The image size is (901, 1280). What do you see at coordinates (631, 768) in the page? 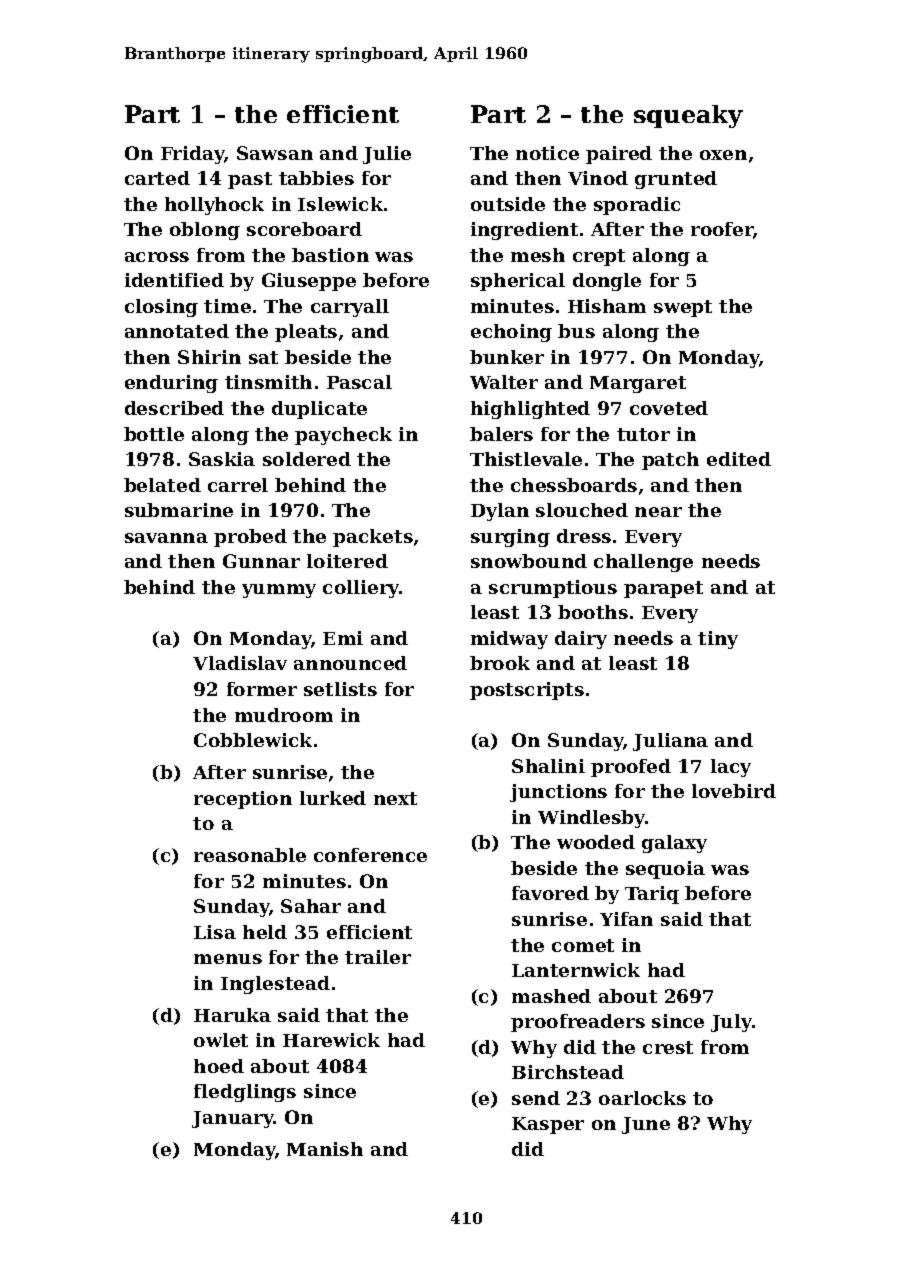
I see `proofed` at bounding box center [631, 768].
